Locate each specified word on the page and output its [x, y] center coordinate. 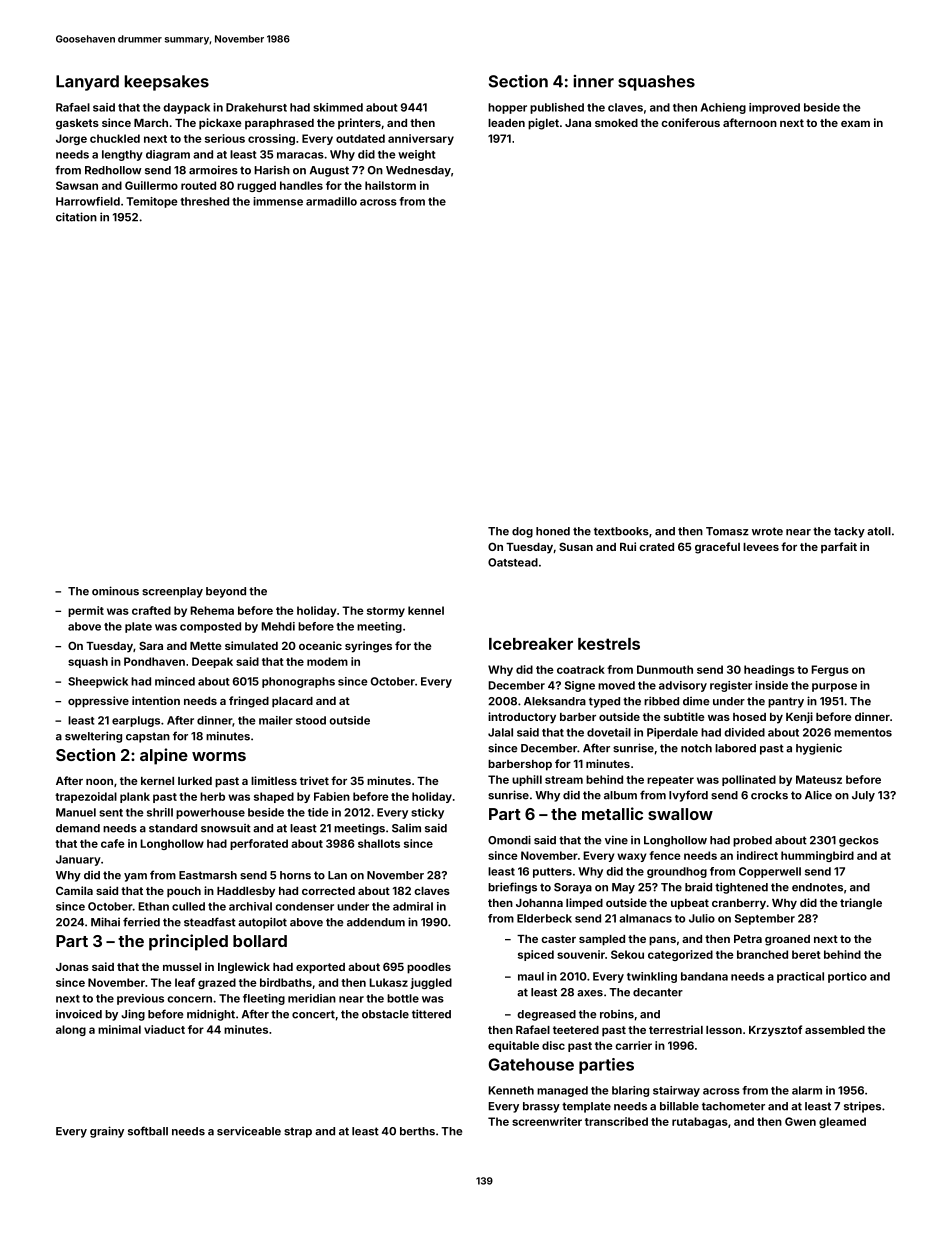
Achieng [723, 108]
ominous [115, 591]
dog [522, 532]
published [557, 108]
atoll [879, 531]
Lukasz [388, 982]
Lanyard [87, 83]
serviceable [249, 1131]
